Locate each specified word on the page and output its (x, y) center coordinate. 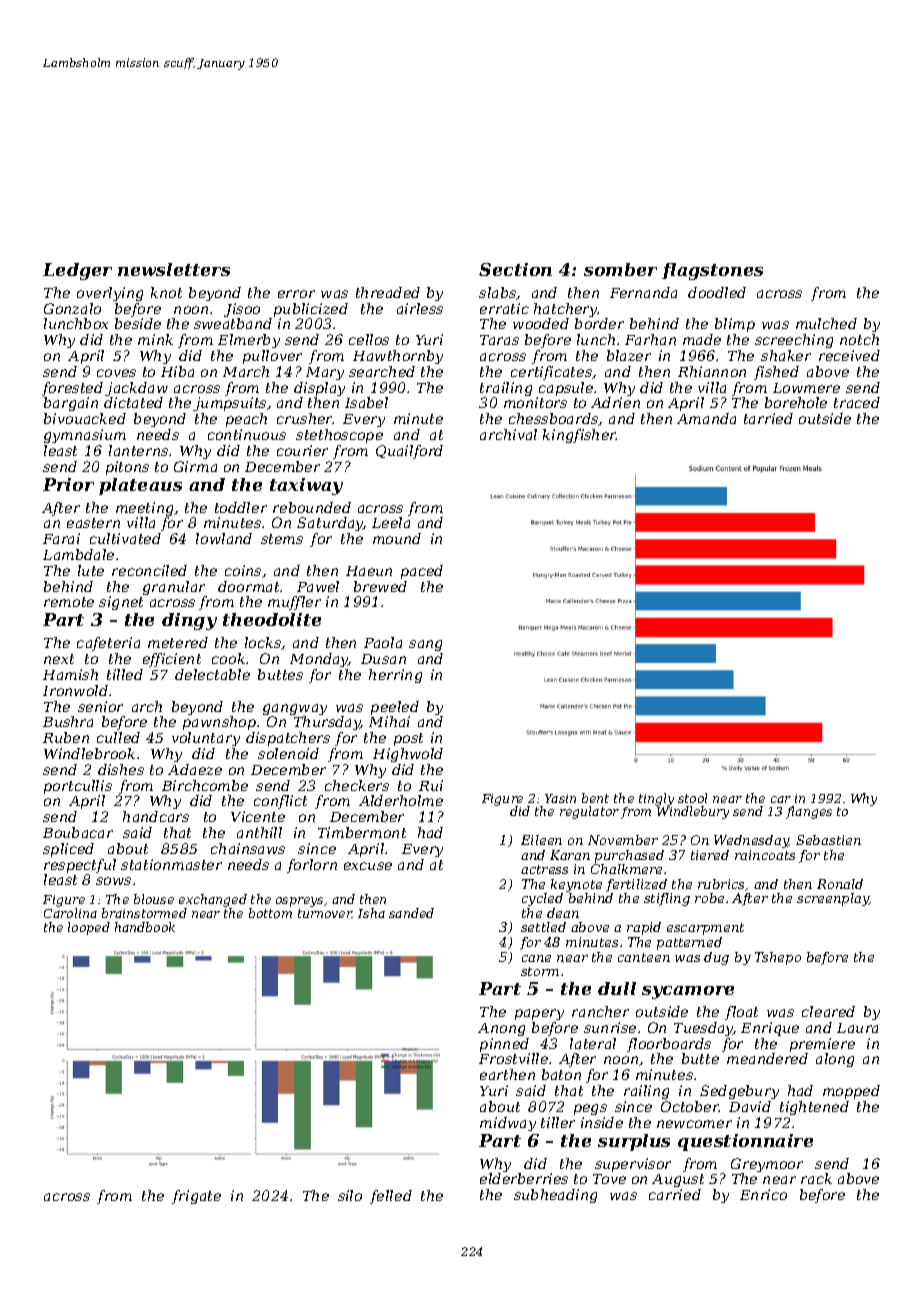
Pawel (318, 586)
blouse (154, 899)
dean (563, 913)
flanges (809, 812)
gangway (295, 709)
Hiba (177, 371)
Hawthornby (398, 357)
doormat (249, 586)
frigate (196, 1197)
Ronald (840, 884)
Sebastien (828, 840)
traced (857, 402)
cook (228, 658)
